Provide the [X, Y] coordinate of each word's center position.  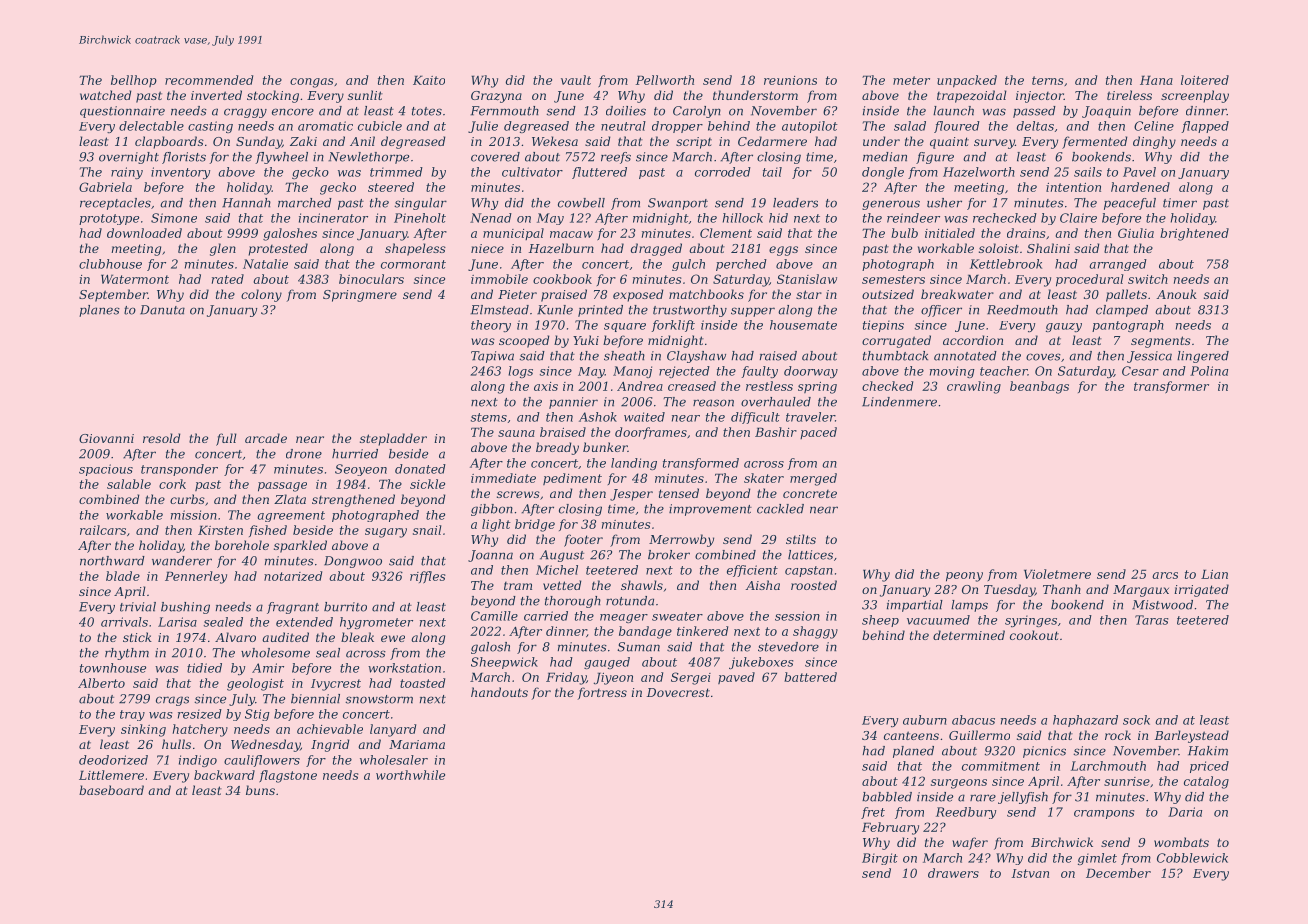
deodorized [113, 760]
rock [1118, 735]
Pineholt [420, 218]
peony [964, 577]
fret [873, 813]
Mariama [417, 744]
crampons [1104, 814]
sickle [427, 484]
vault [576, 80]
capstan [809, 571]
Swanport [678, 204]
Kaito [429, 80]
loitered [1205, 80]
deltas [1035, 126]
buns [260, 790]
